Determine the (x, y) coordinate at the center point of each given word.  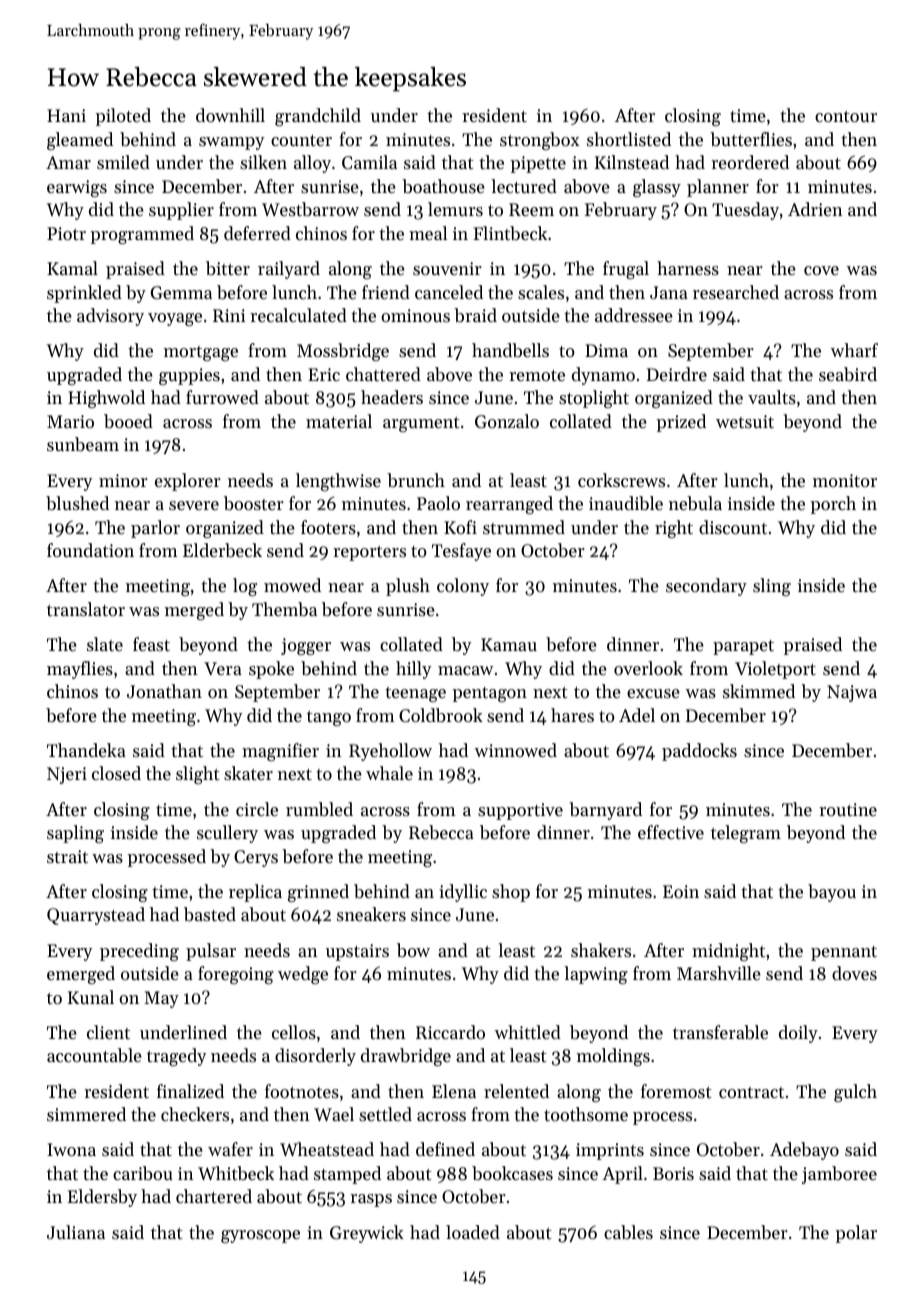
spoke (271, 670)
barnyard (605, 811)
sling (772, 587)
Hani (66, 115)
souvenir (447, 268)
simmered (86, 1114)
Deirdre (677, 374)
